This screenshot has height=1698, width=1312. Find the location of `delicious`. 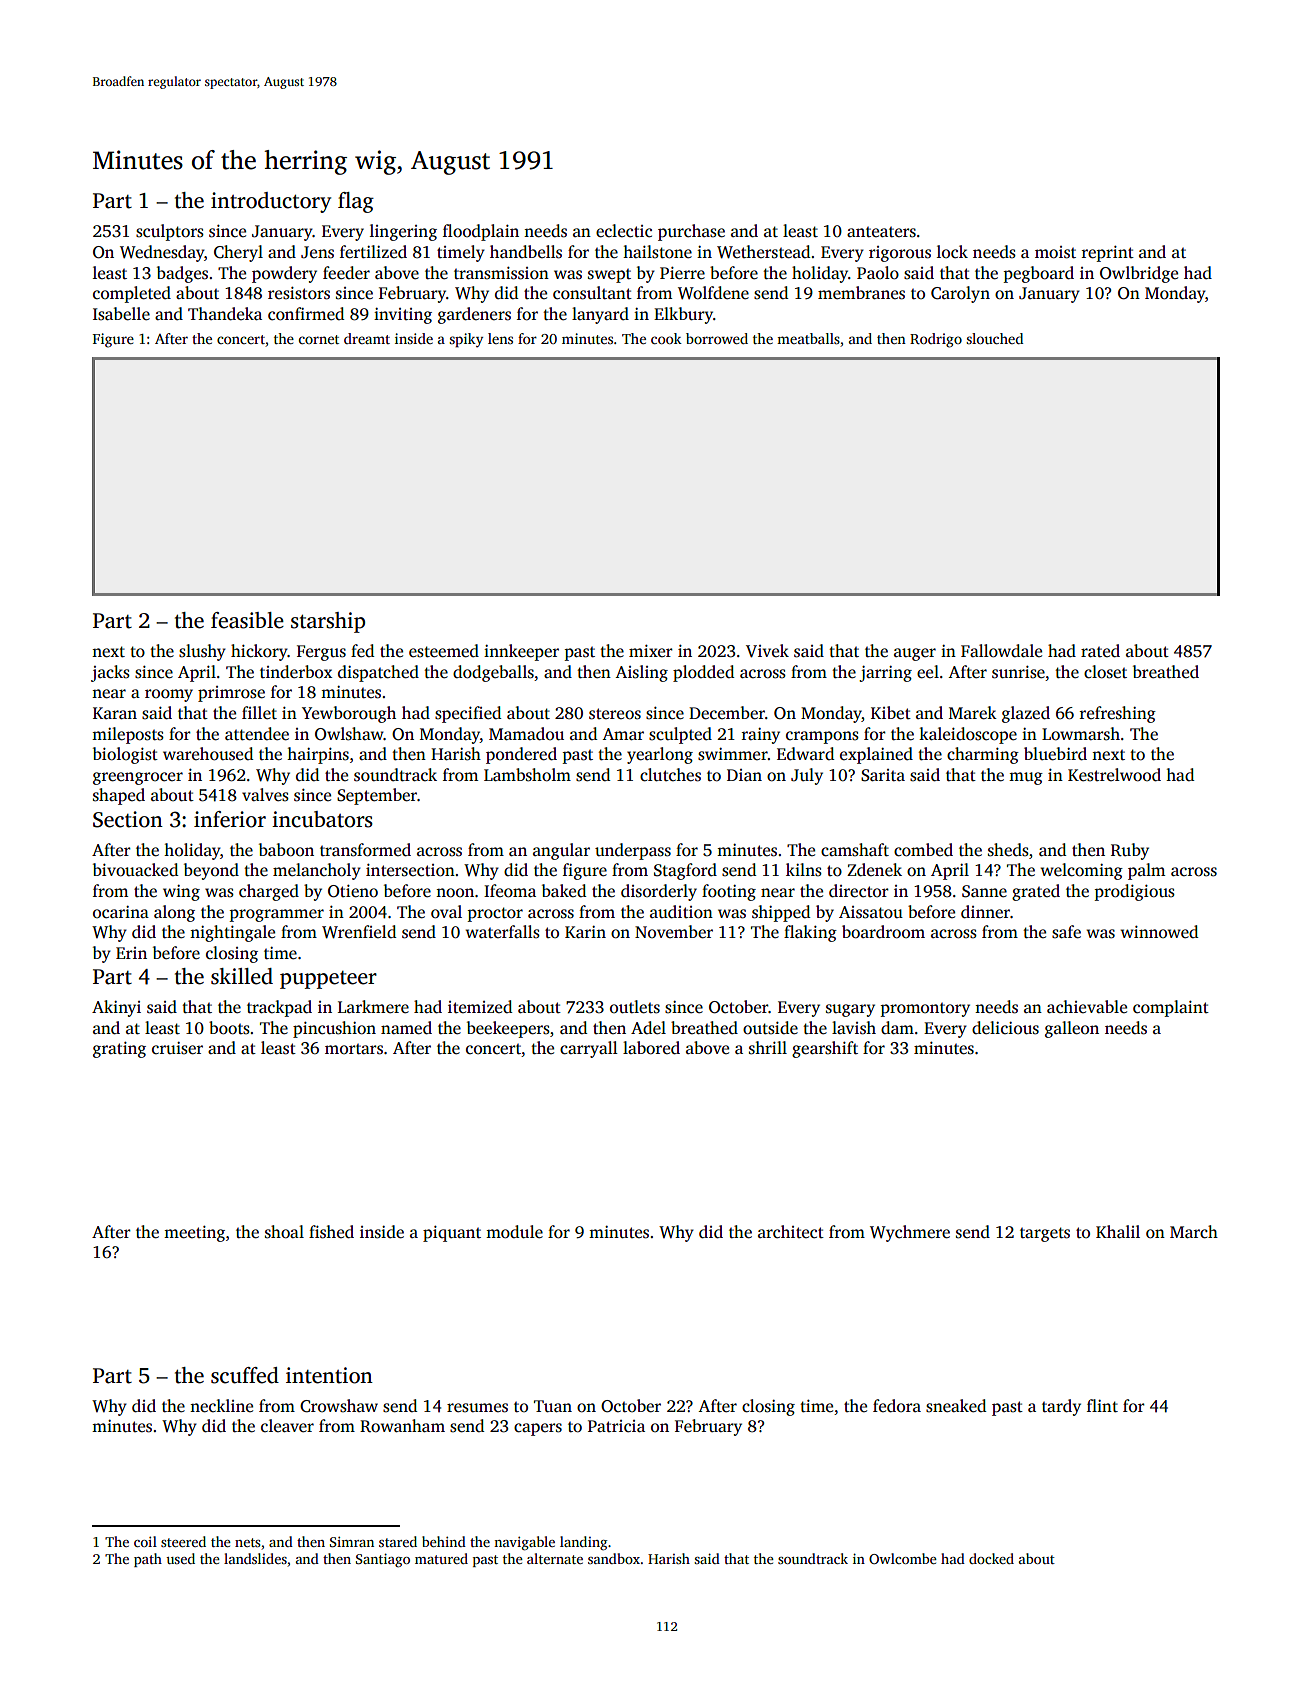

delicious is located at coordinates (1005, 1028).
